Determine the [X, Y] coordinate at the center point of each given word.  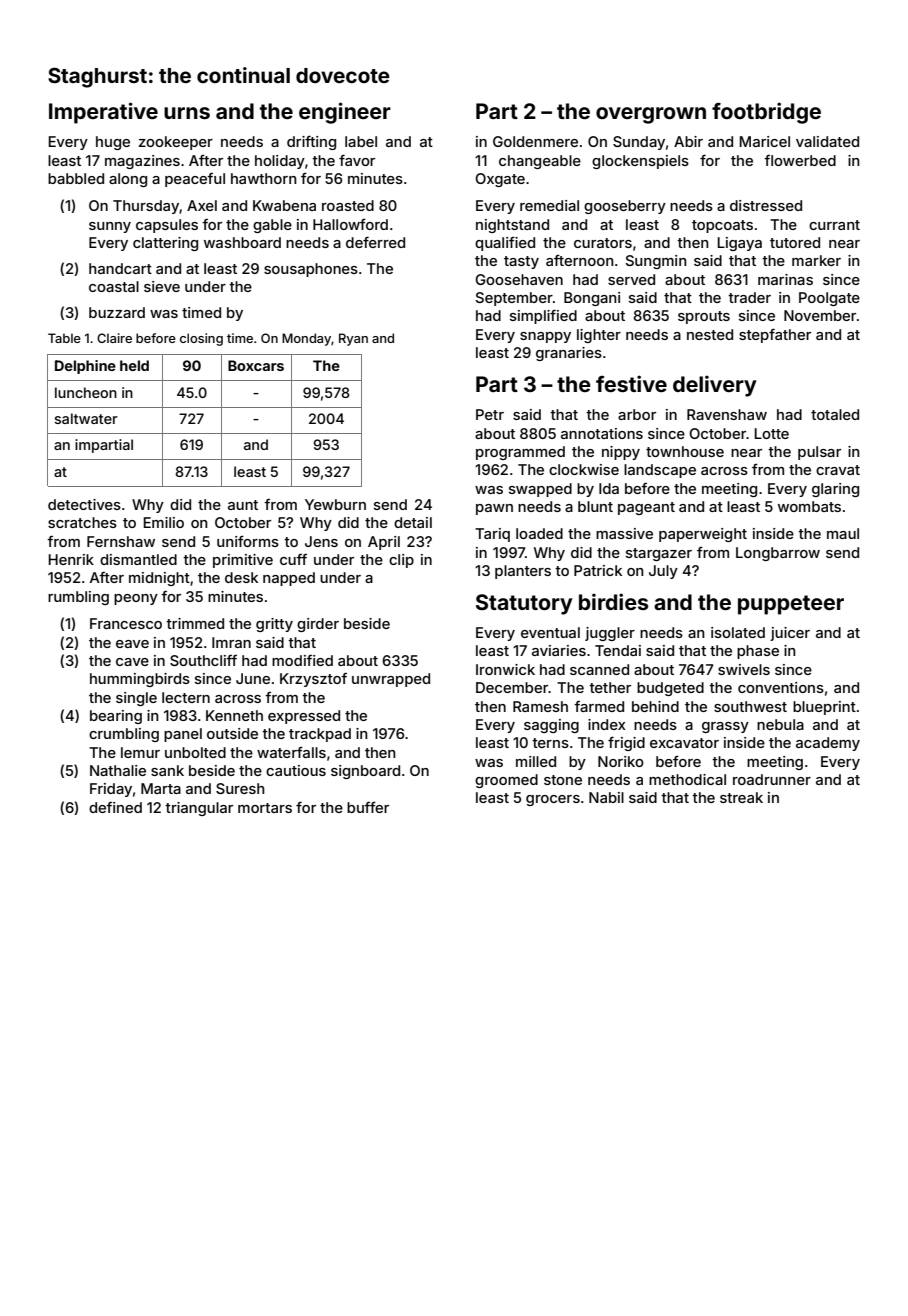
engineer [345, 113]
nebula [780, 724]
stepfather [775, 335]
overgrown [651, 115]
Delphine [85, 367]
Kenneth [234, 715]
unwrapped [391, 680]
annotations [602, 433]
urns [187, 113]
